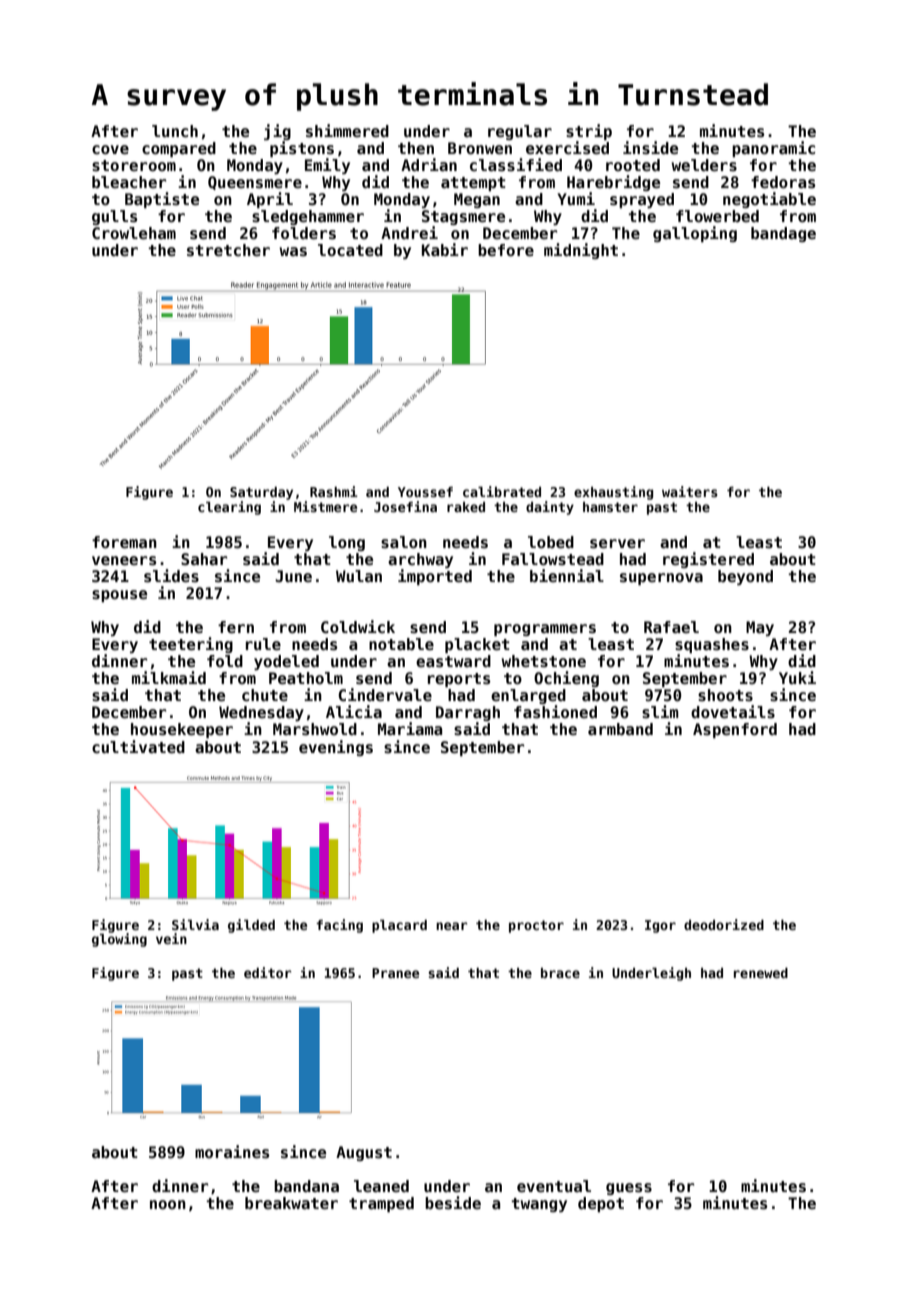  I want to click on Andrei, so click(409, 232).
